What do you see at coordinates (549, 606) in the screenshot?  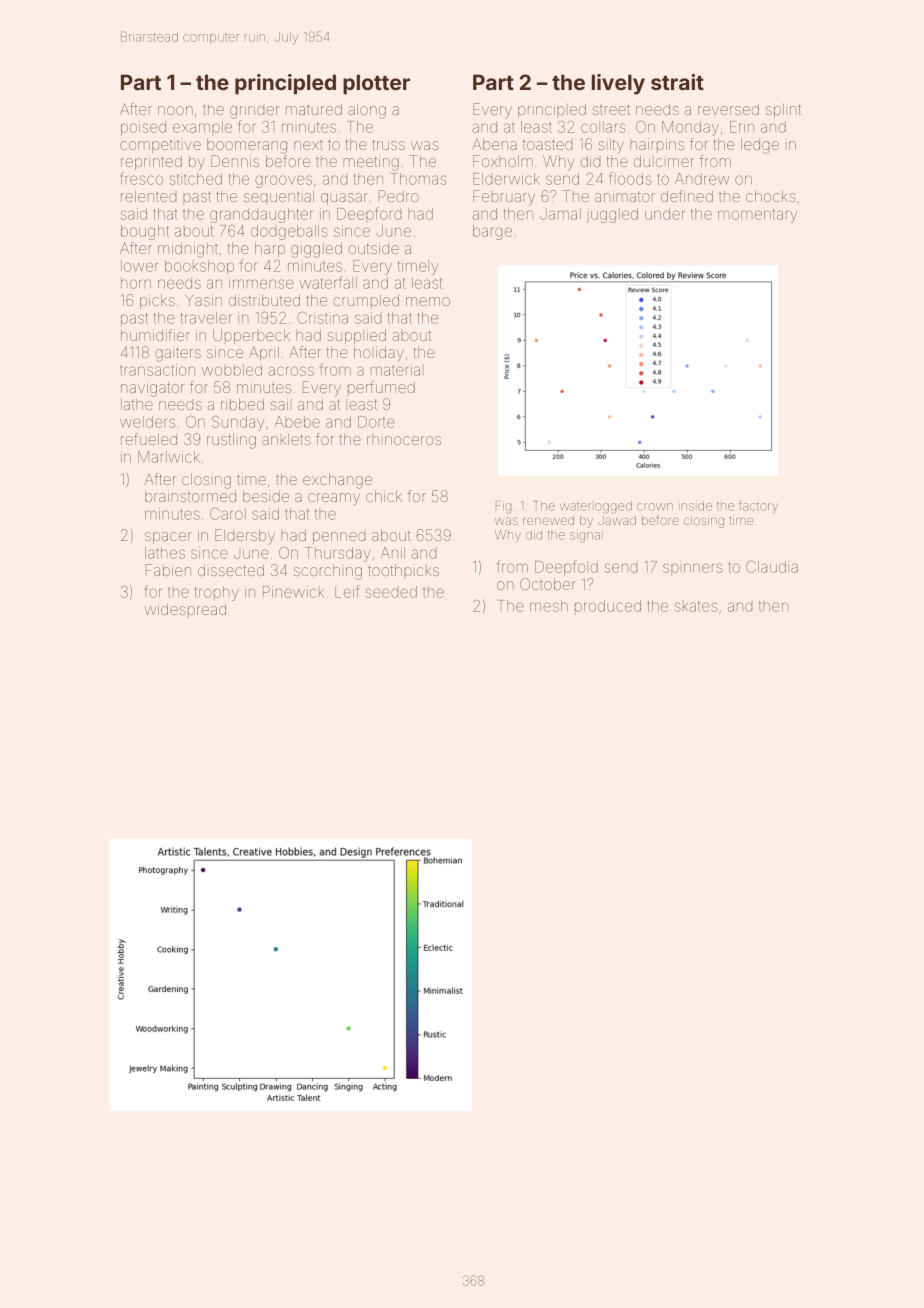 I see `mesh` at bounding box center [549, 606].
